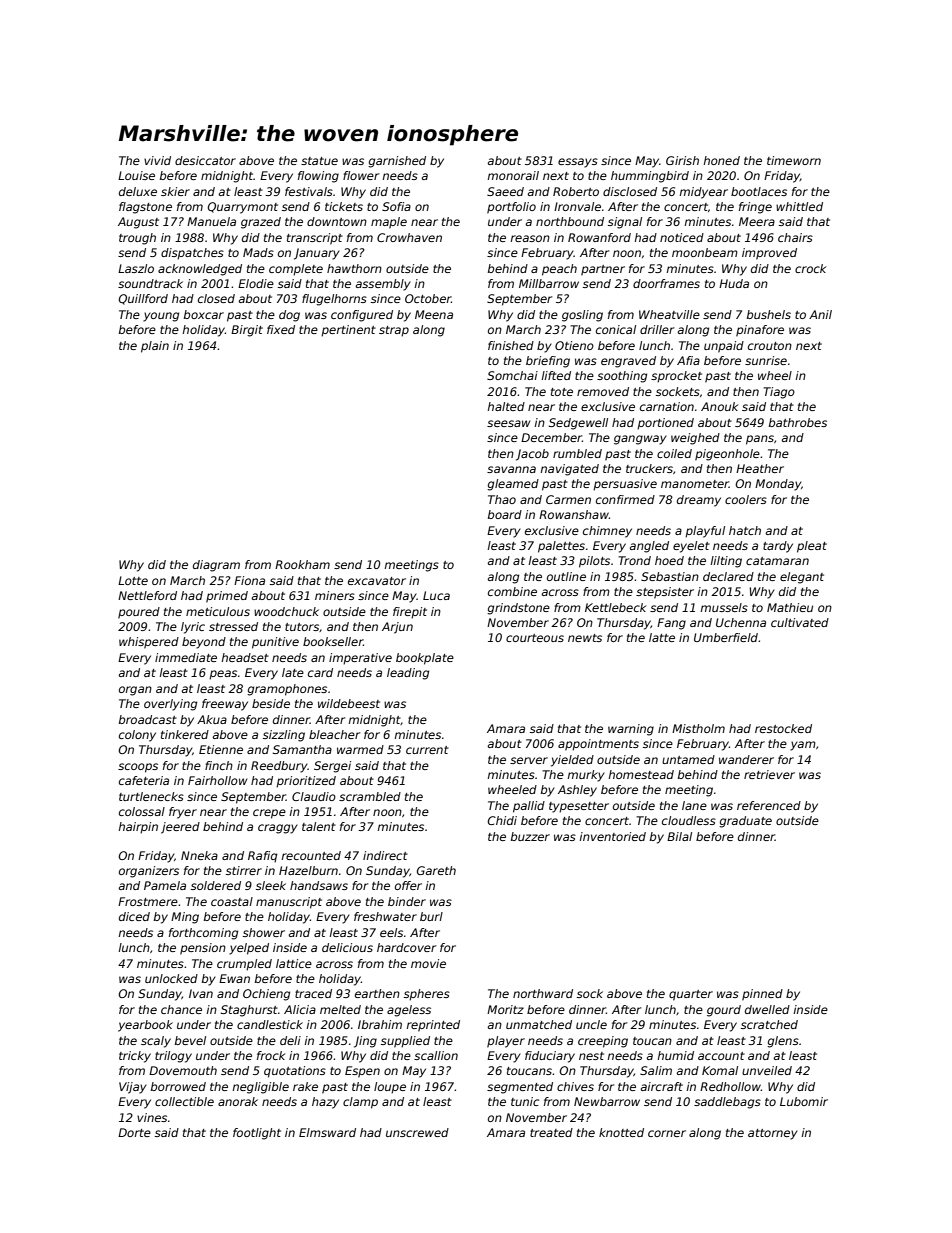 The height and width of the document is (1233, 952). I want to click on elegant, so click(802, 578).
